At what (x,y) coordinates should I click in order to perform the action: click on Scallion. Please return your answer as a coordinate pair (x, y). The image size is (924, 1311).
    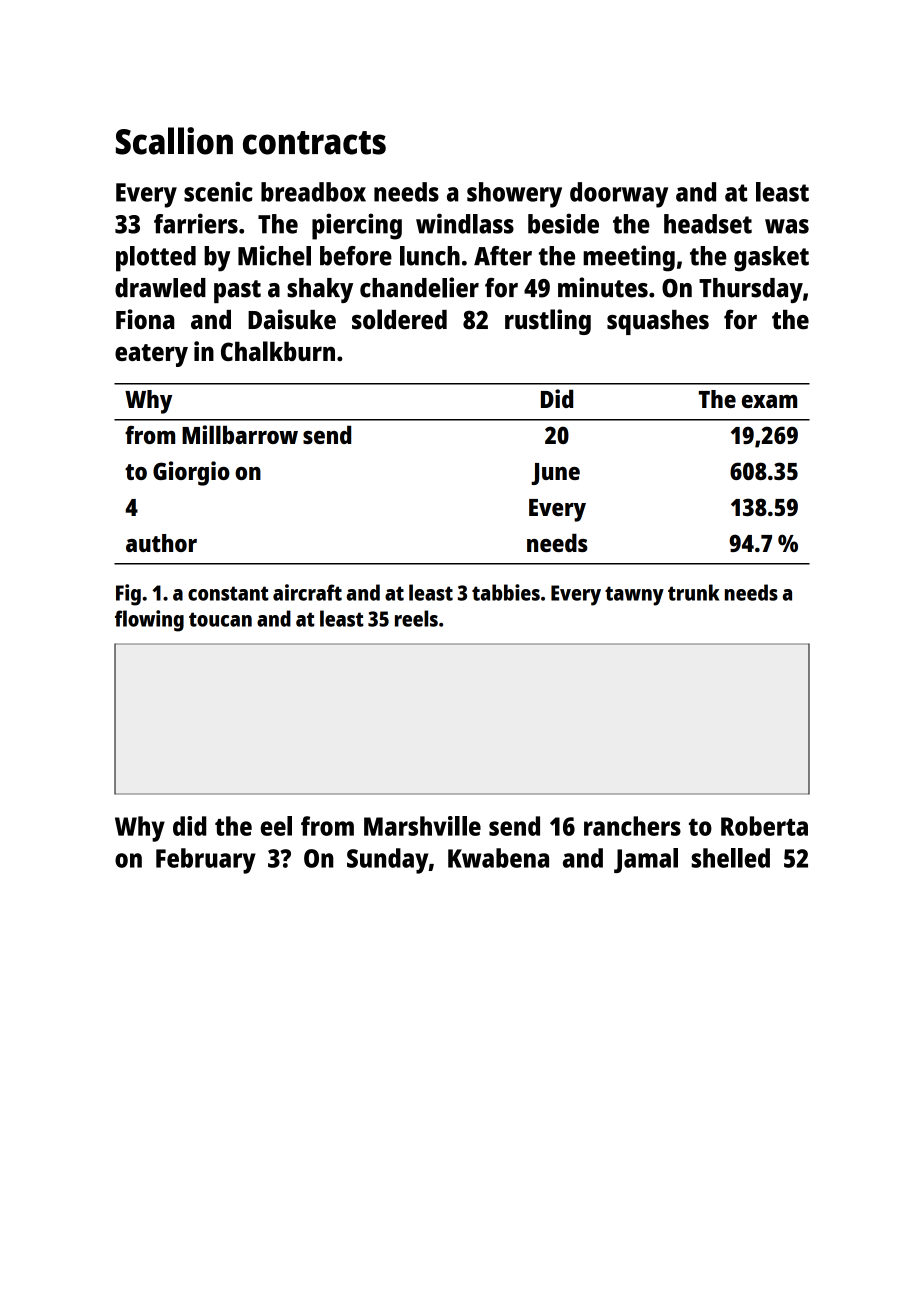
    Looking at the image, I should click on (174, 141).
